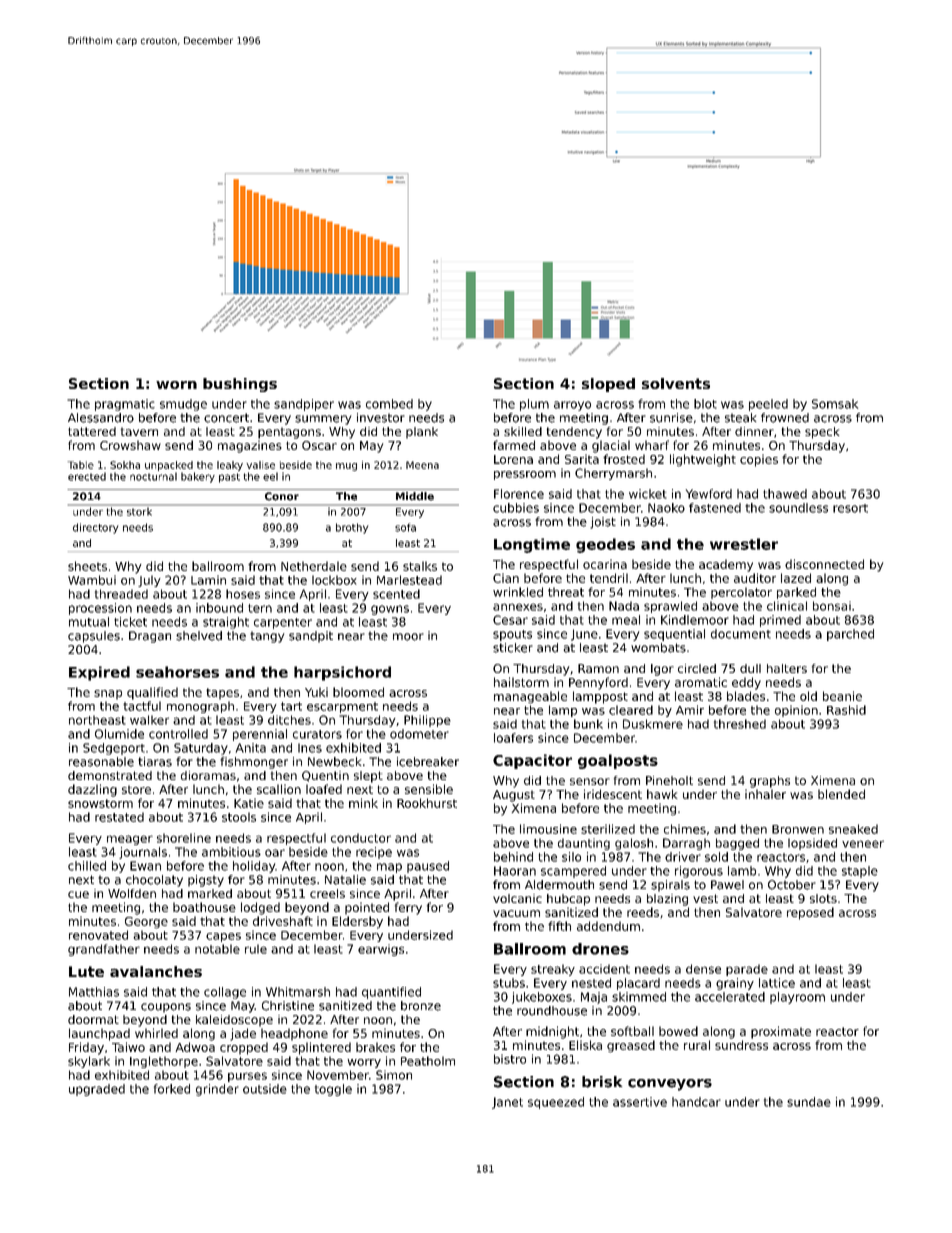 Image resolution: width=952 pixels, height=1233 pixels. I want to click on toggle, so click(333, 1090).
